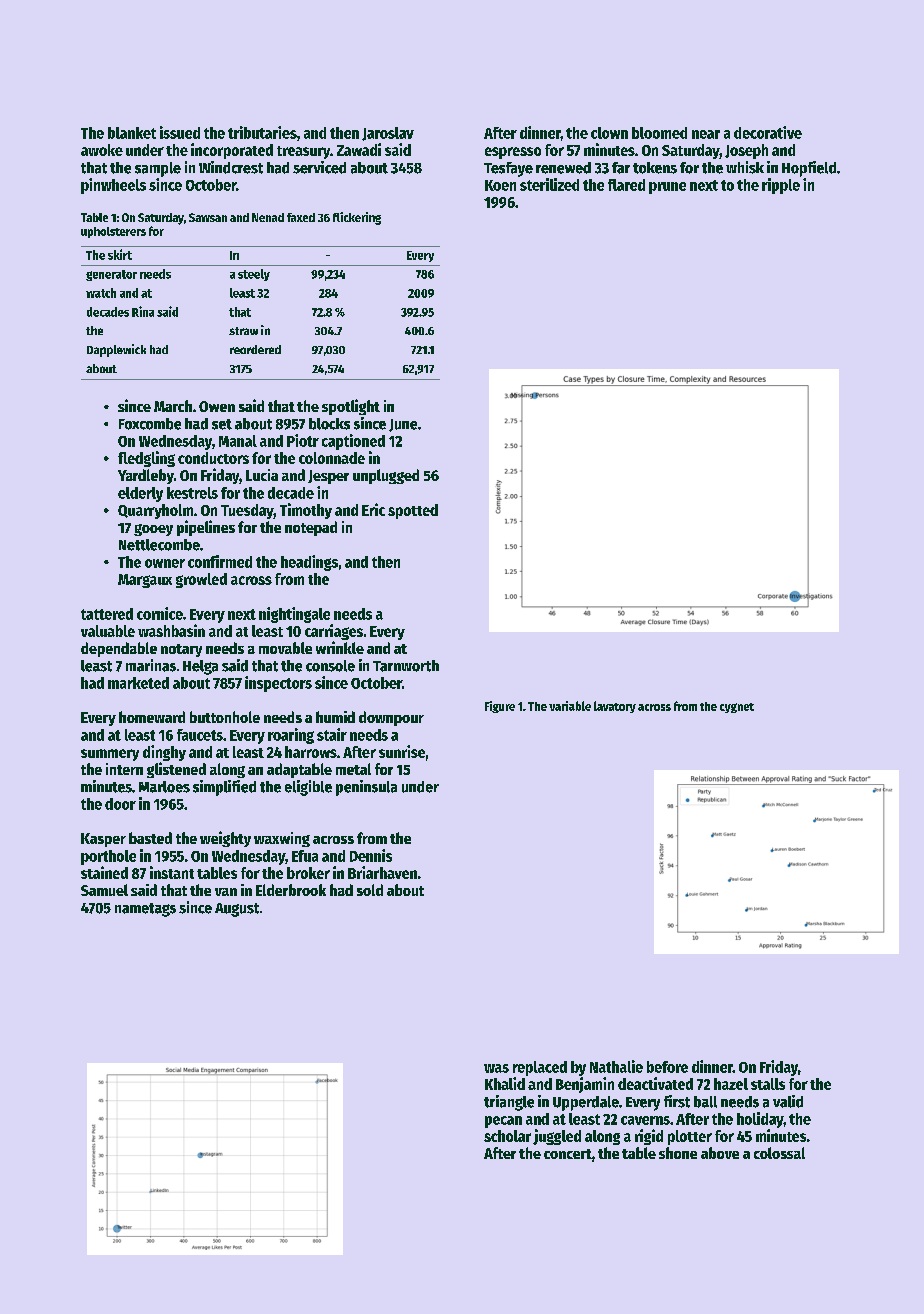 The height and width of the screenshot is (1314, 924). I want to click on flickering, so click(357, 218).
